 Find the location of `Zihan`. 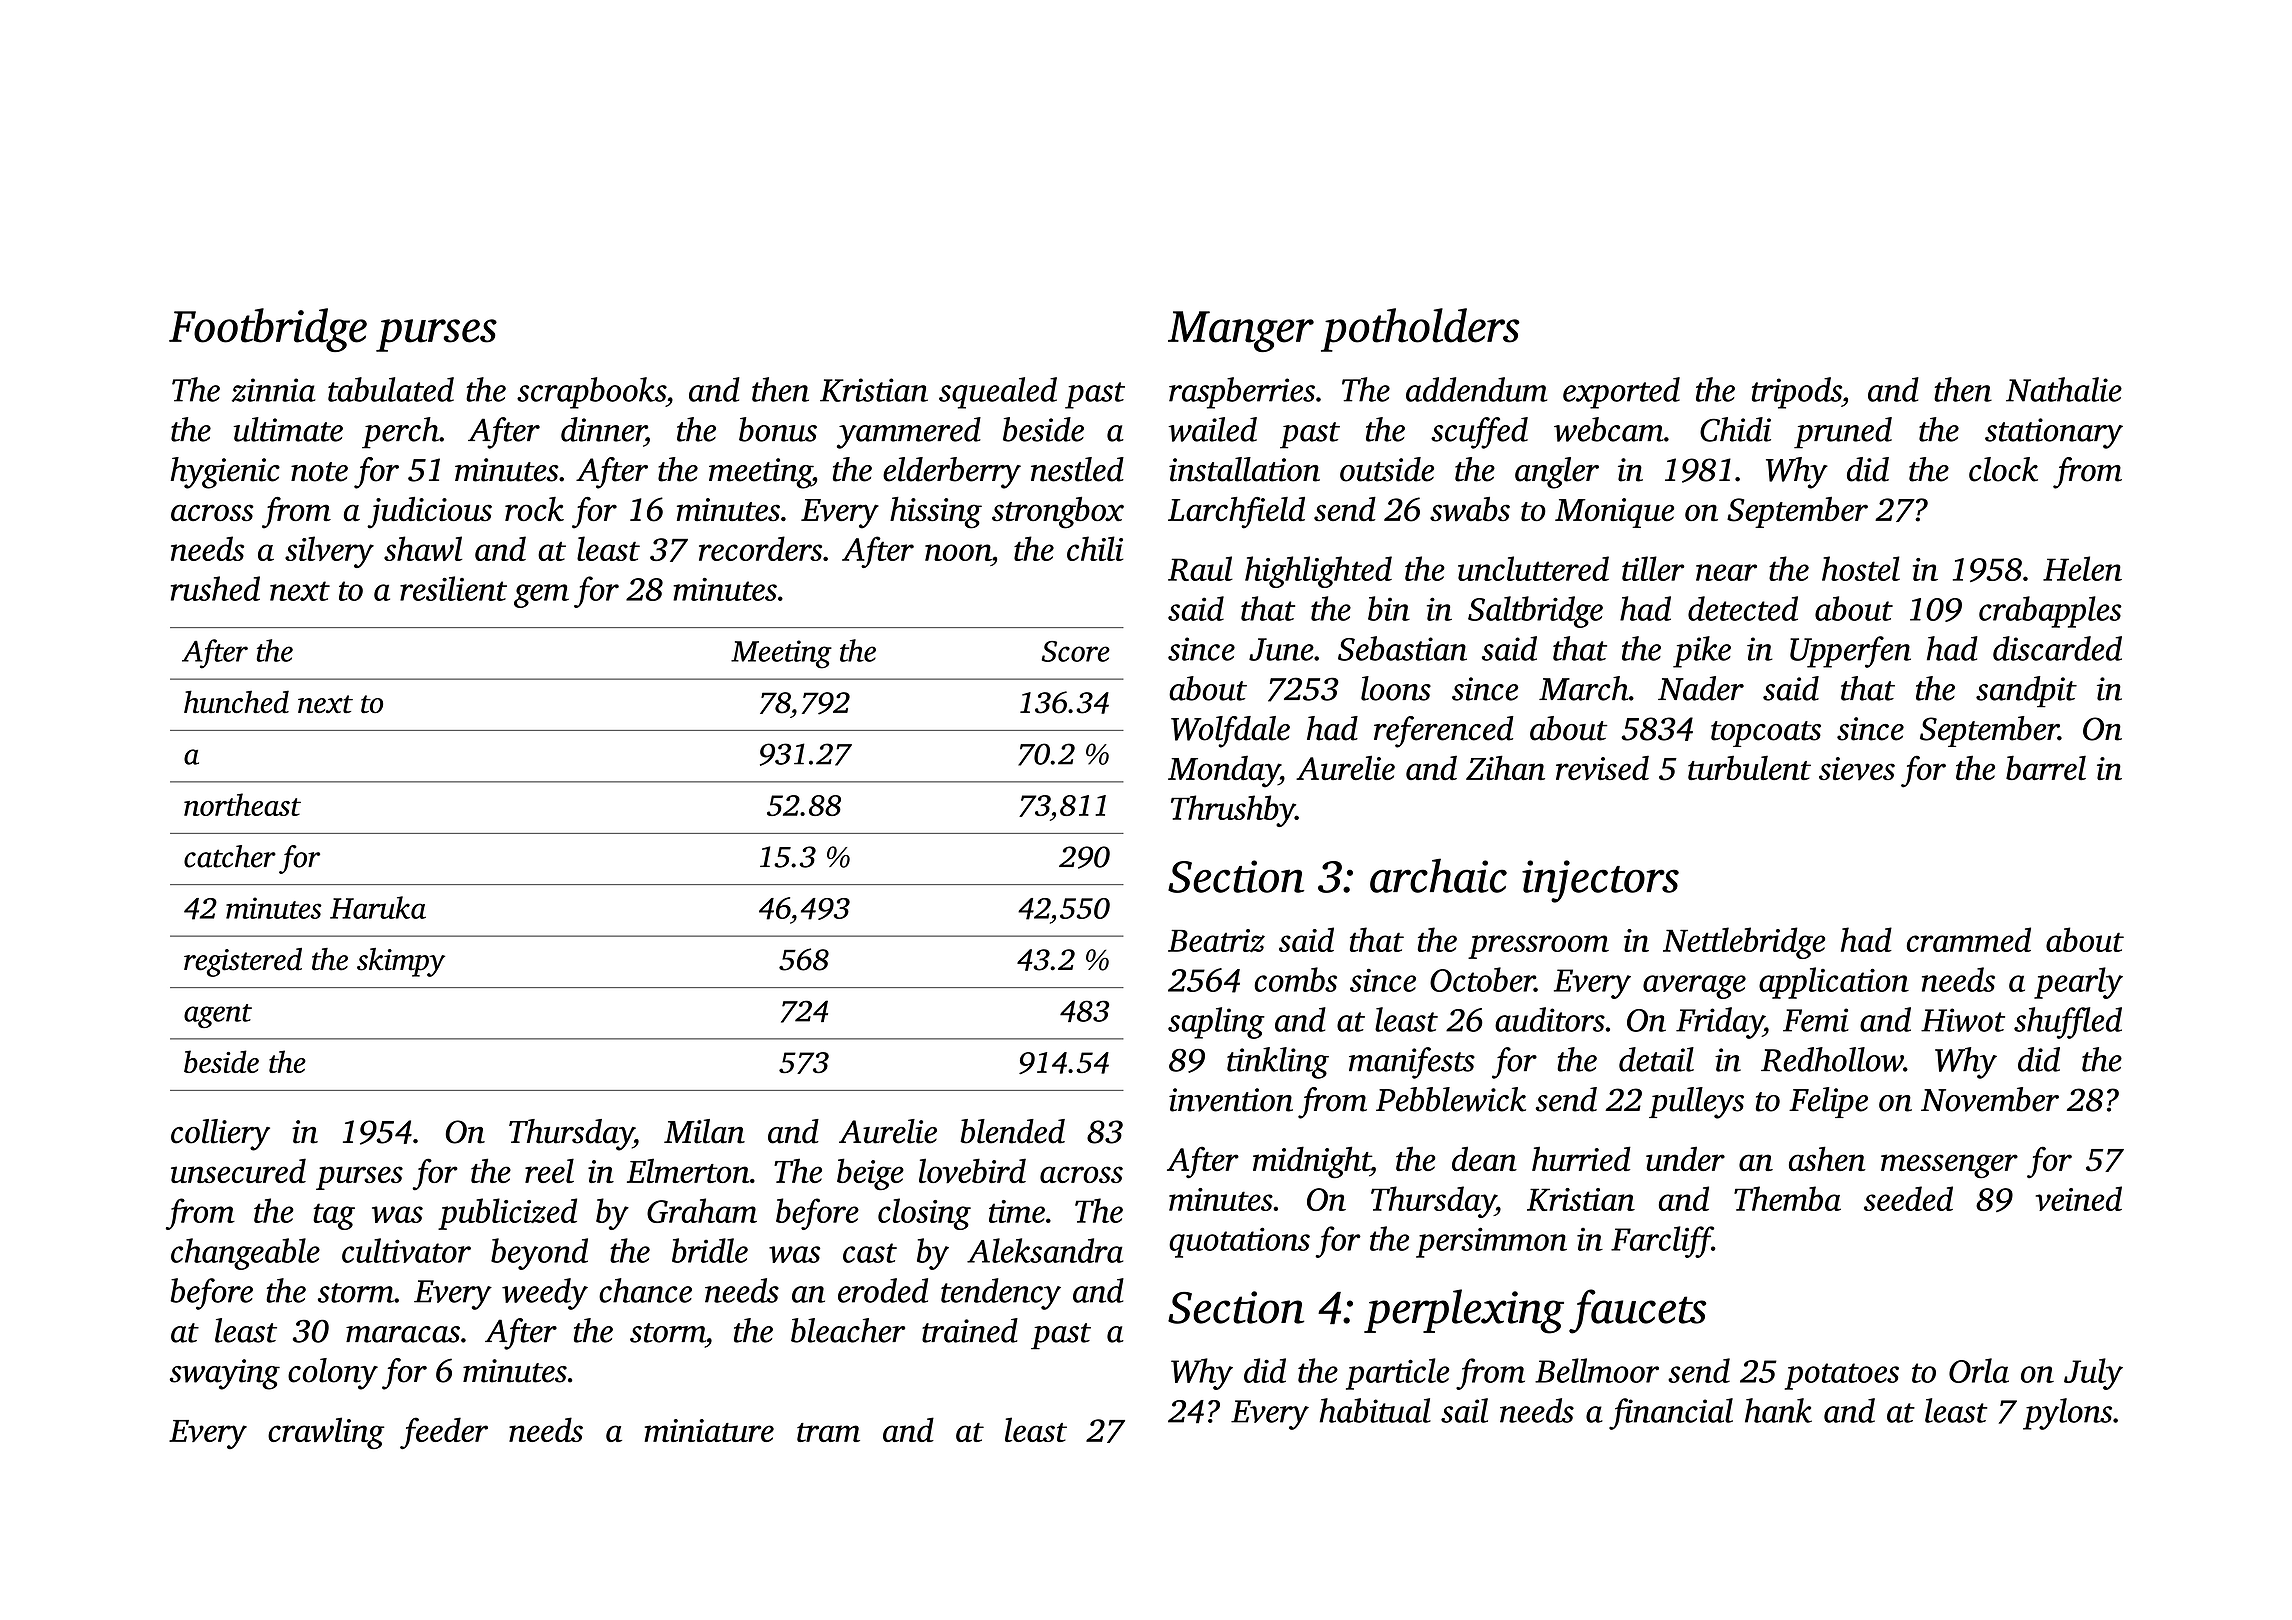

Zihan is located at coordinates (1505, 767).
